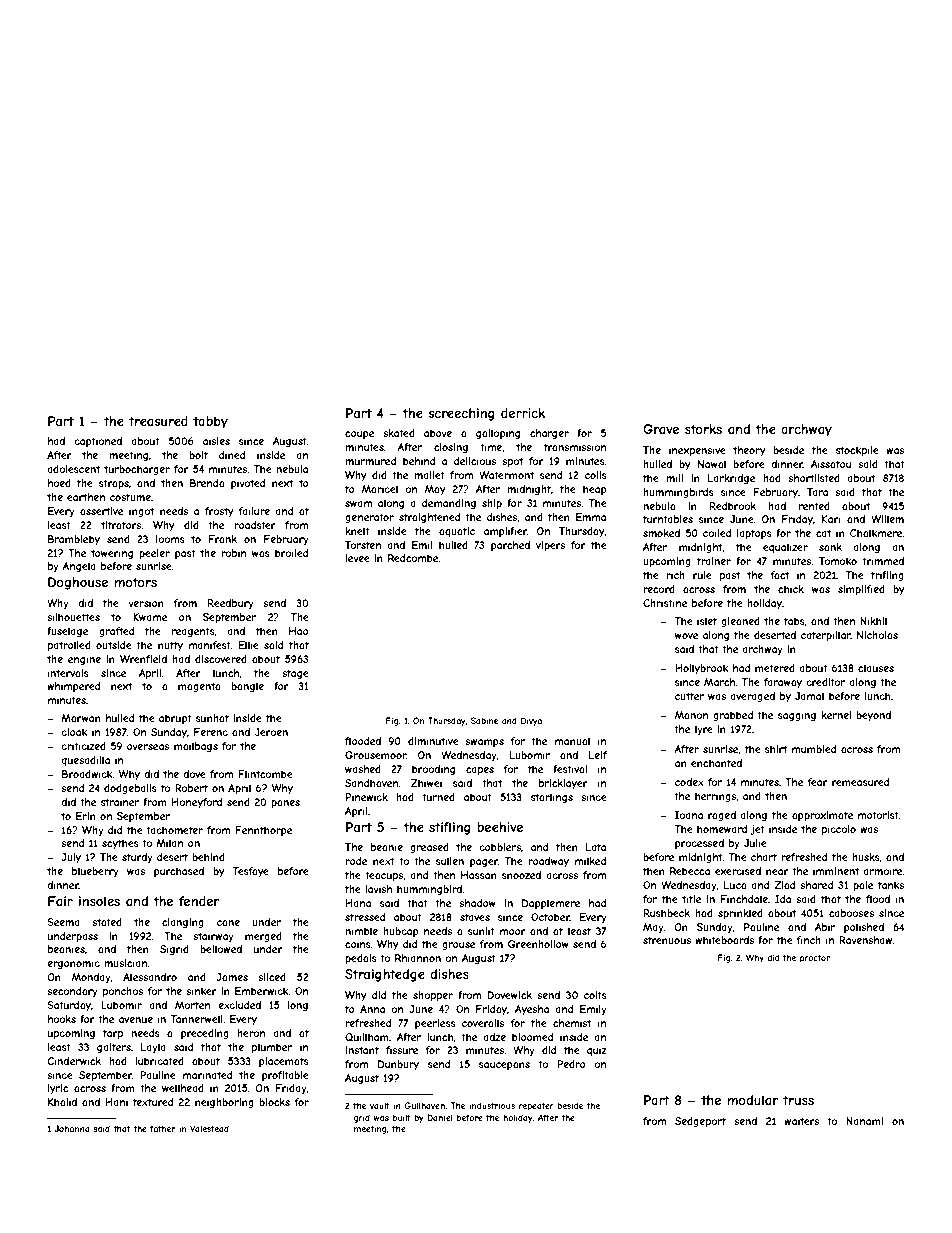 The width and height of the page is (952, 1233). What do you see at coordinates (733, 716) in the page?
I see `grabbed` at bounding box center [733, 716].
